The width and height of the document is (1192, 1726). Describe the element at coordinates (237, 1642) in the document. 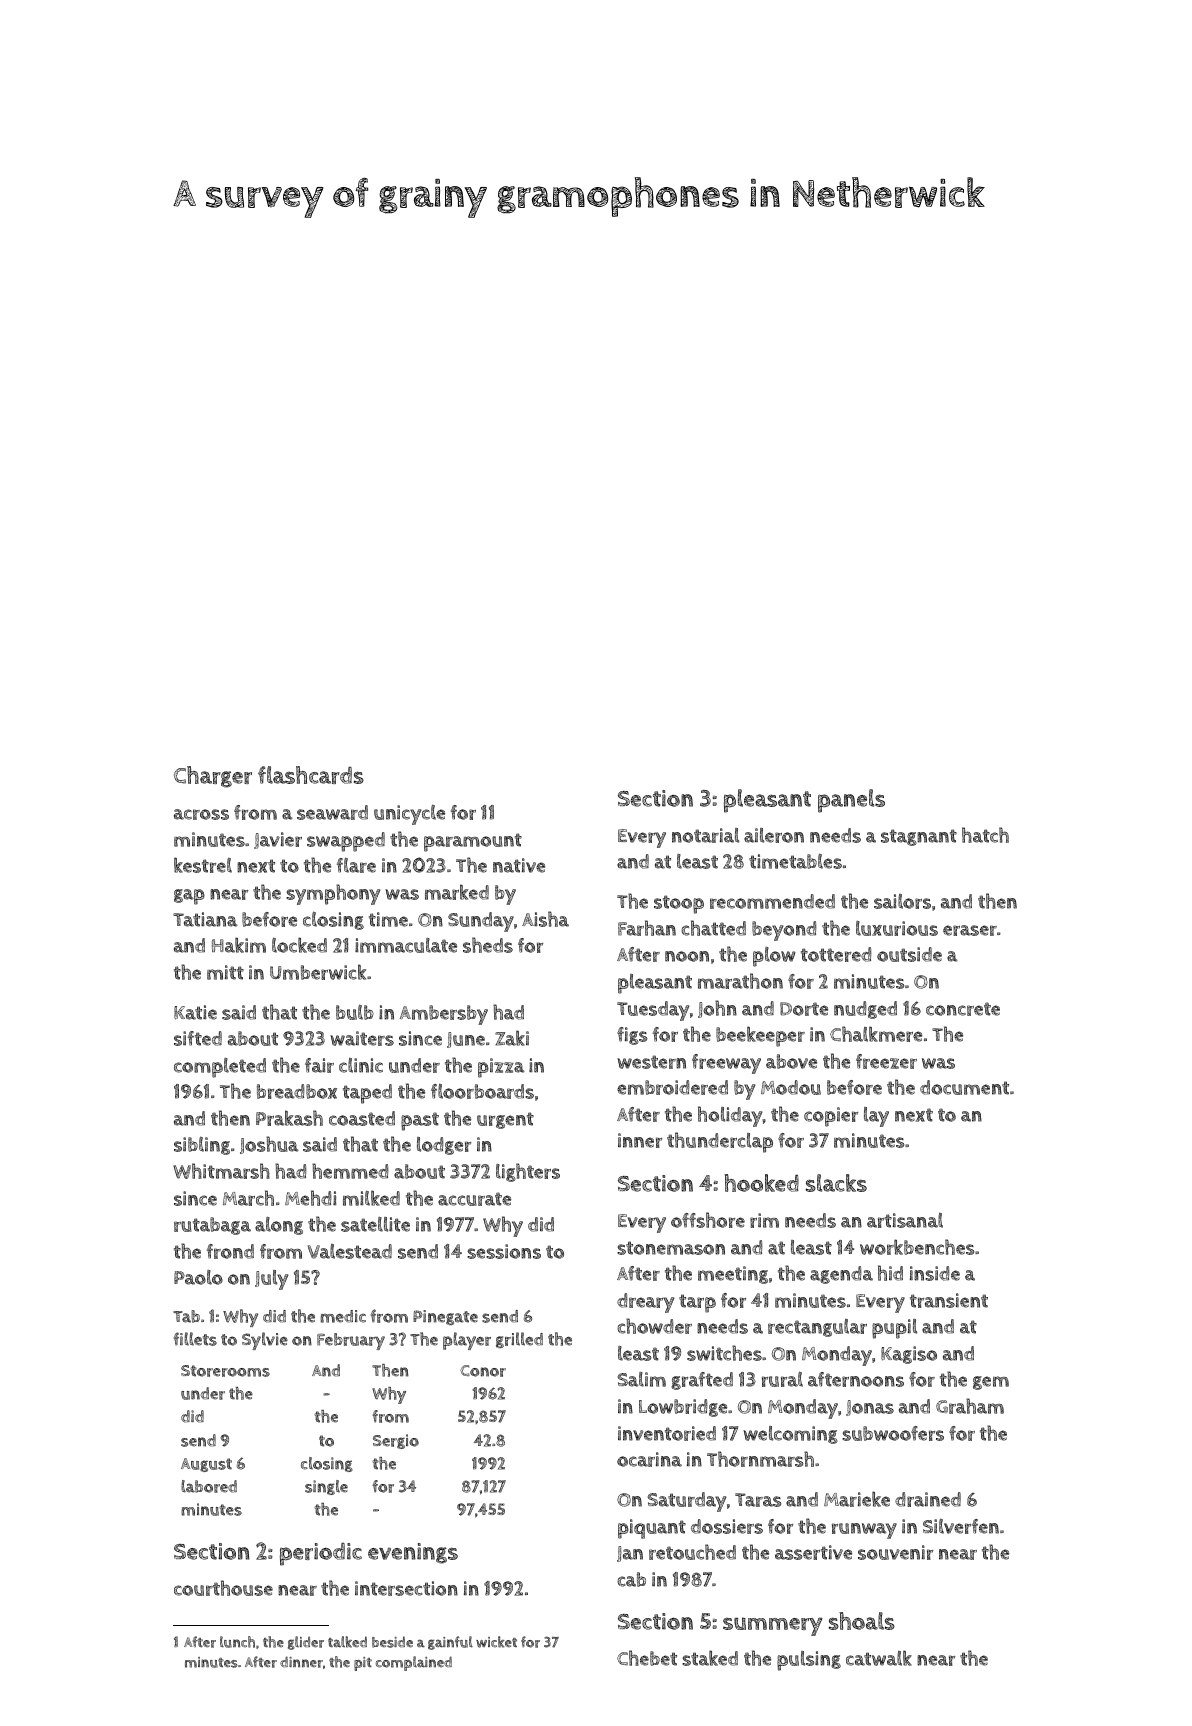

I see `lunch` at that location.
